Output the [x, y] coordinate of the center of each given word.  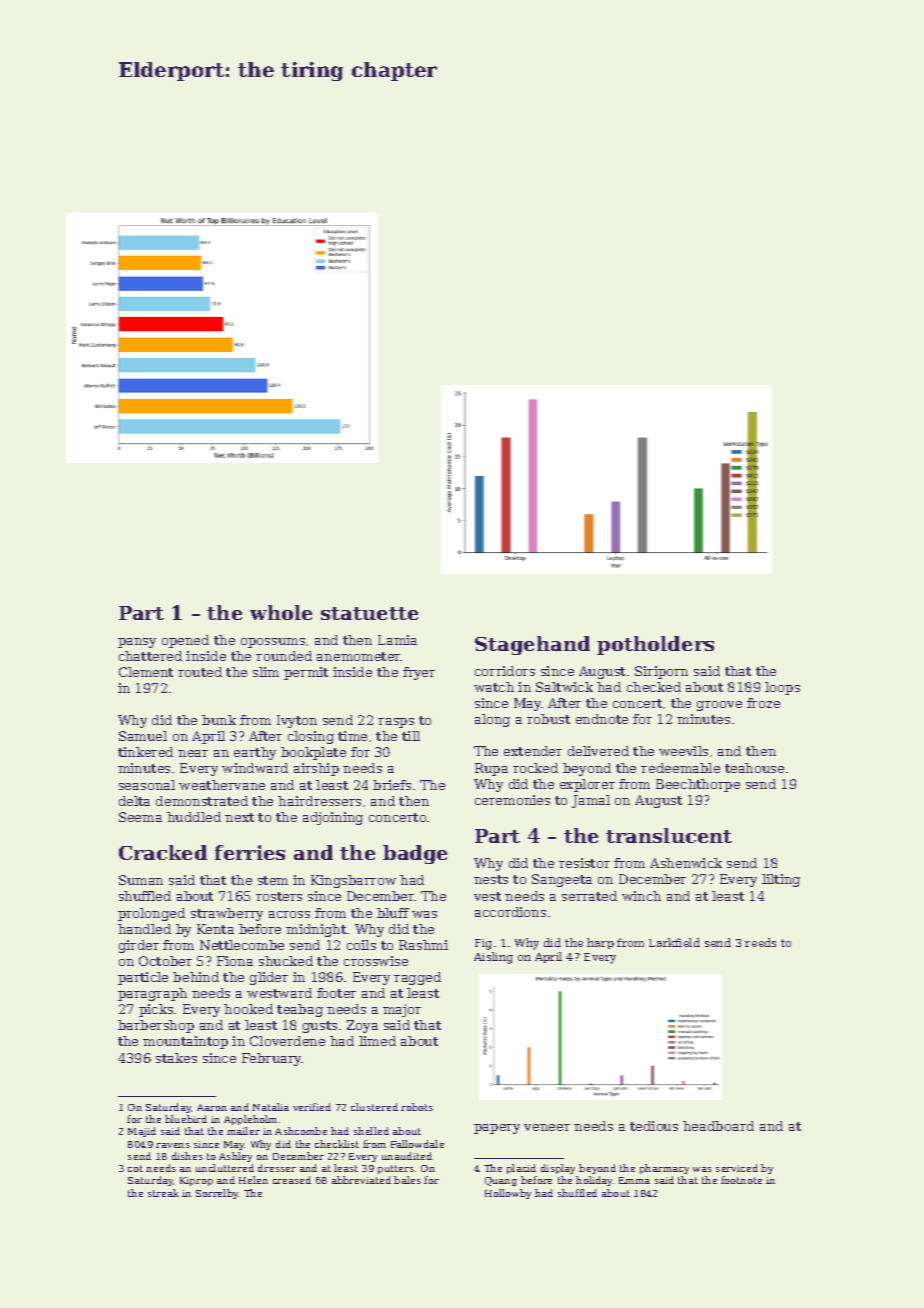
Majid [142, 1132]
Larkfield [674, 942]
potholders [655, 645]
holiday [594, 1181]
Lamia [397, 640]
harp [600, 943]
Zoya [362, 1026]
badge [415, 854]
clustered [374, 1107]
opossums [273, 643]
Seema [140, 817]
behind [196, 977]
